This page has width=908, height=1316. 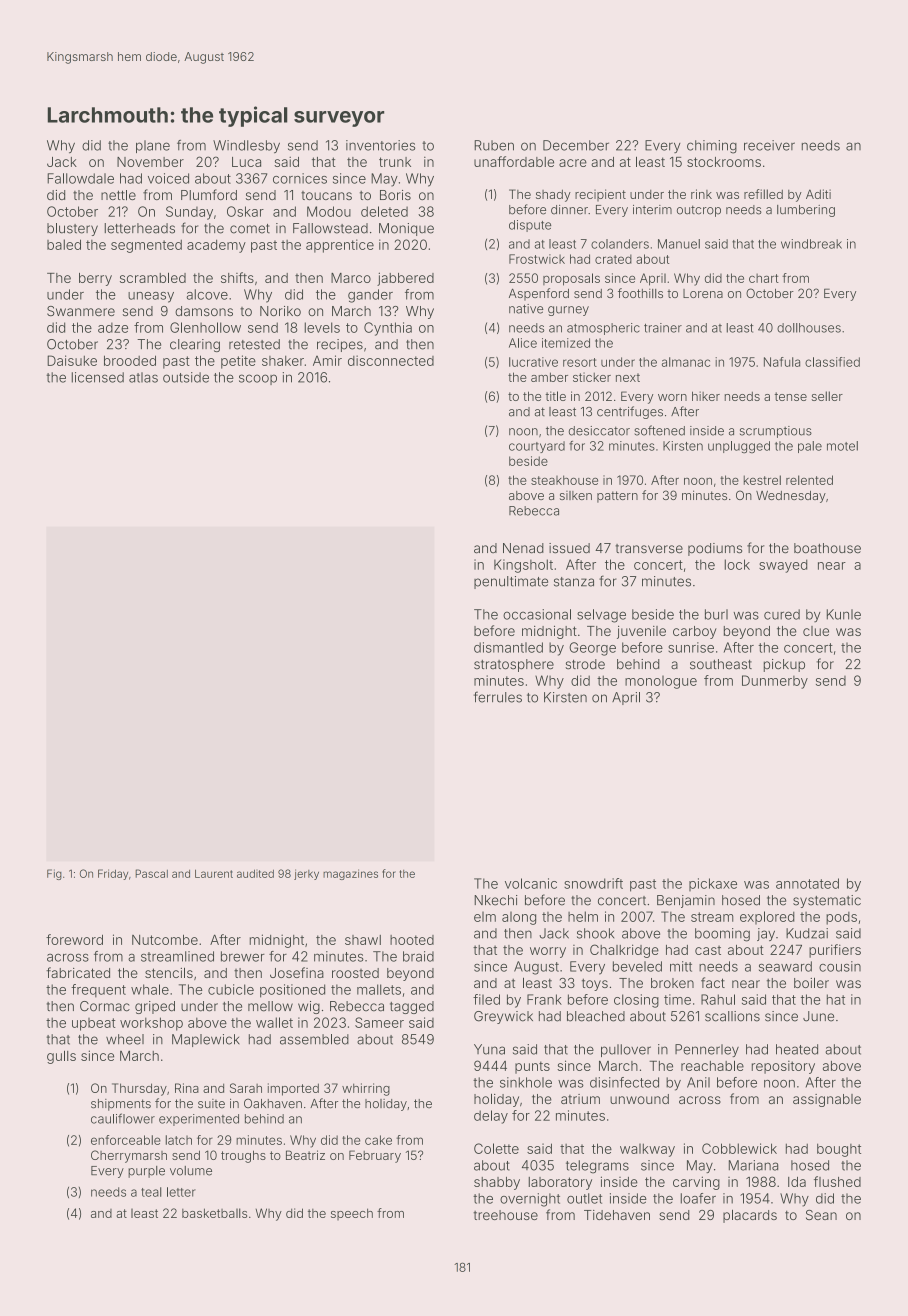 I want to click on Rina, so click(x=187, y=1088).
